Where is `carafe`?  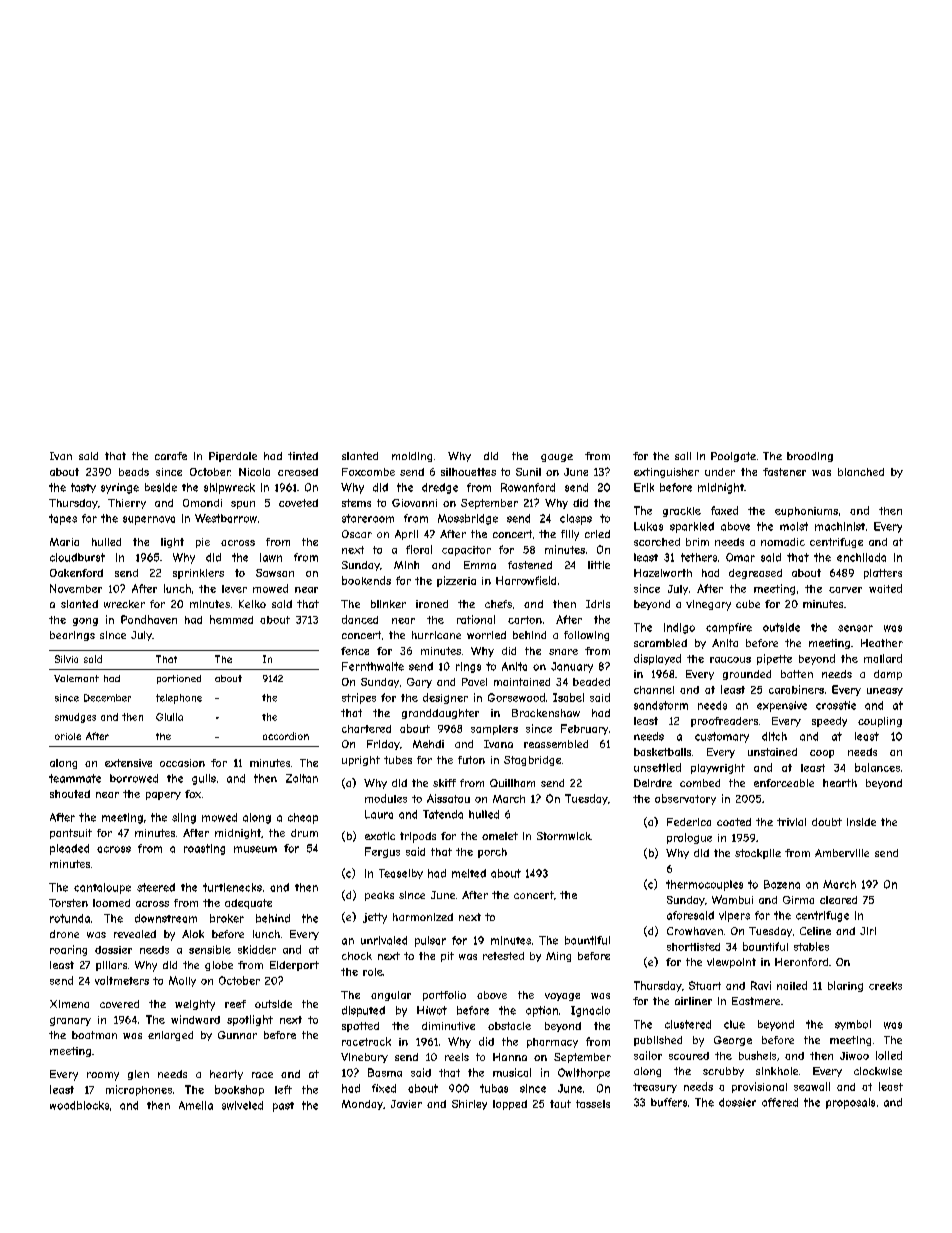 carafe is located at coordinates (171, 456).
